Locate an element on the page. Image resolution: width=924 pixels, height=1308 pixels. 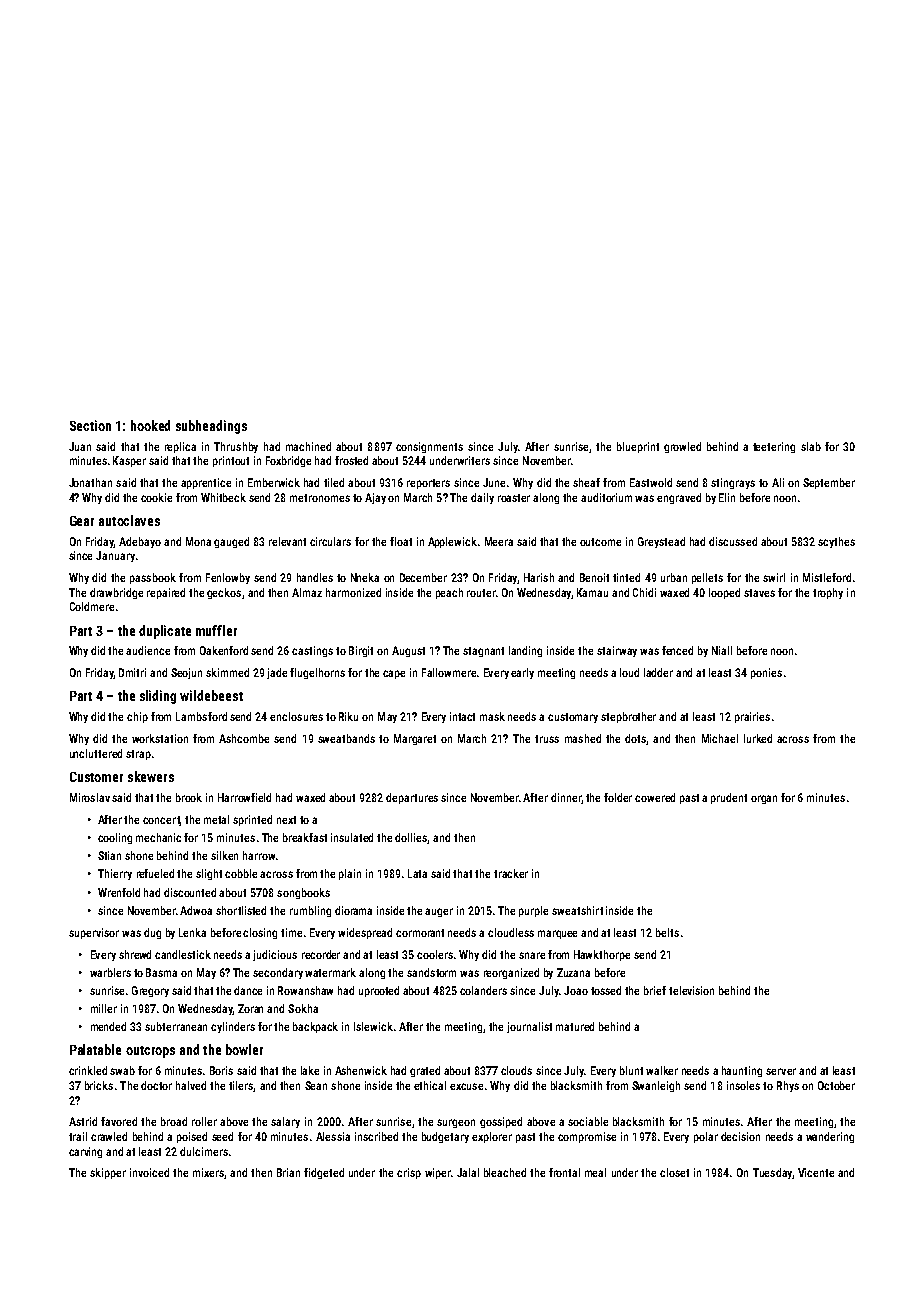
prairies is located at coordinates (752, 717).
